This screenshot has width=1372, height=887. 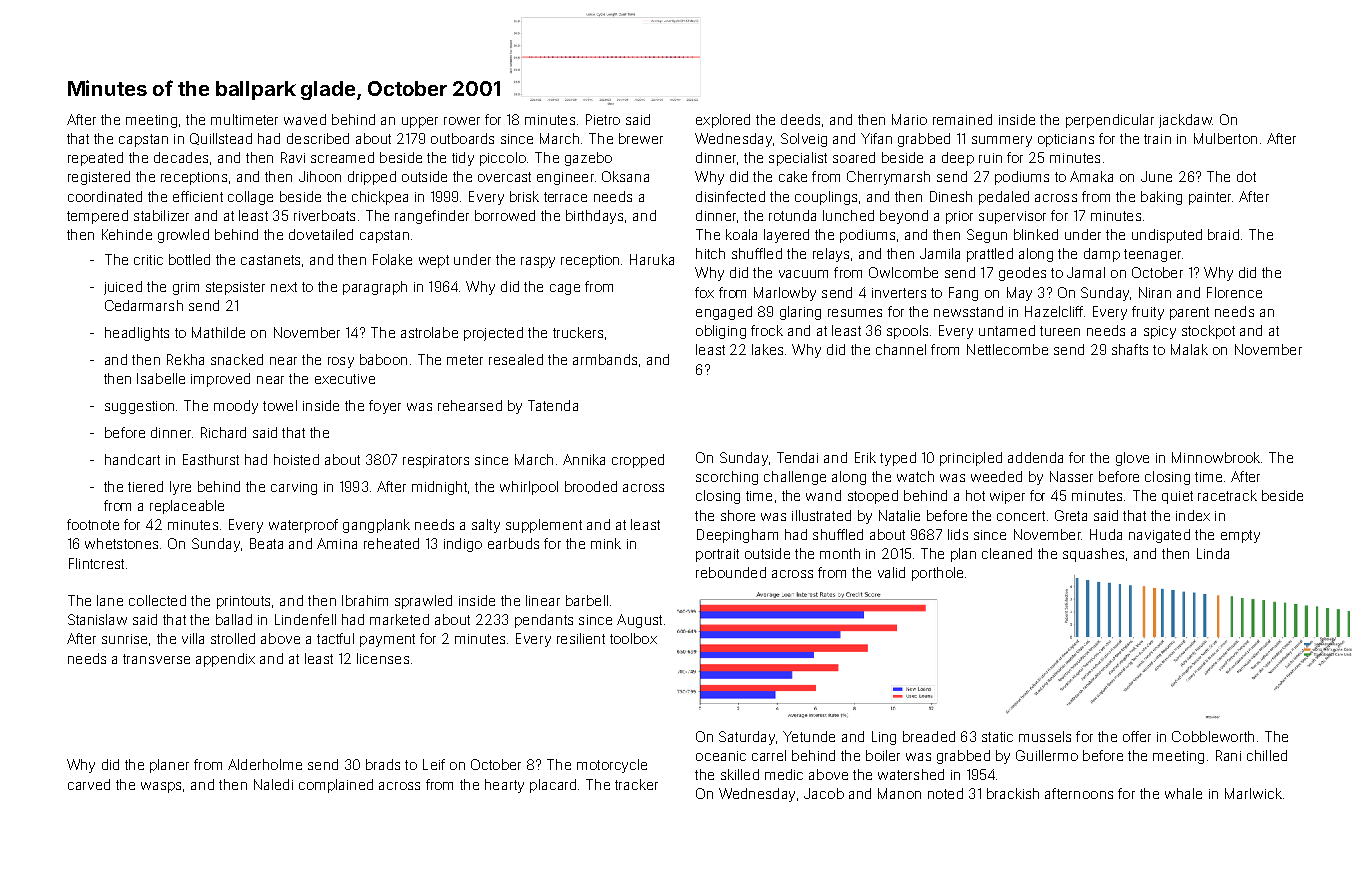 I want to click on carving, so click(x=294, y=488).
